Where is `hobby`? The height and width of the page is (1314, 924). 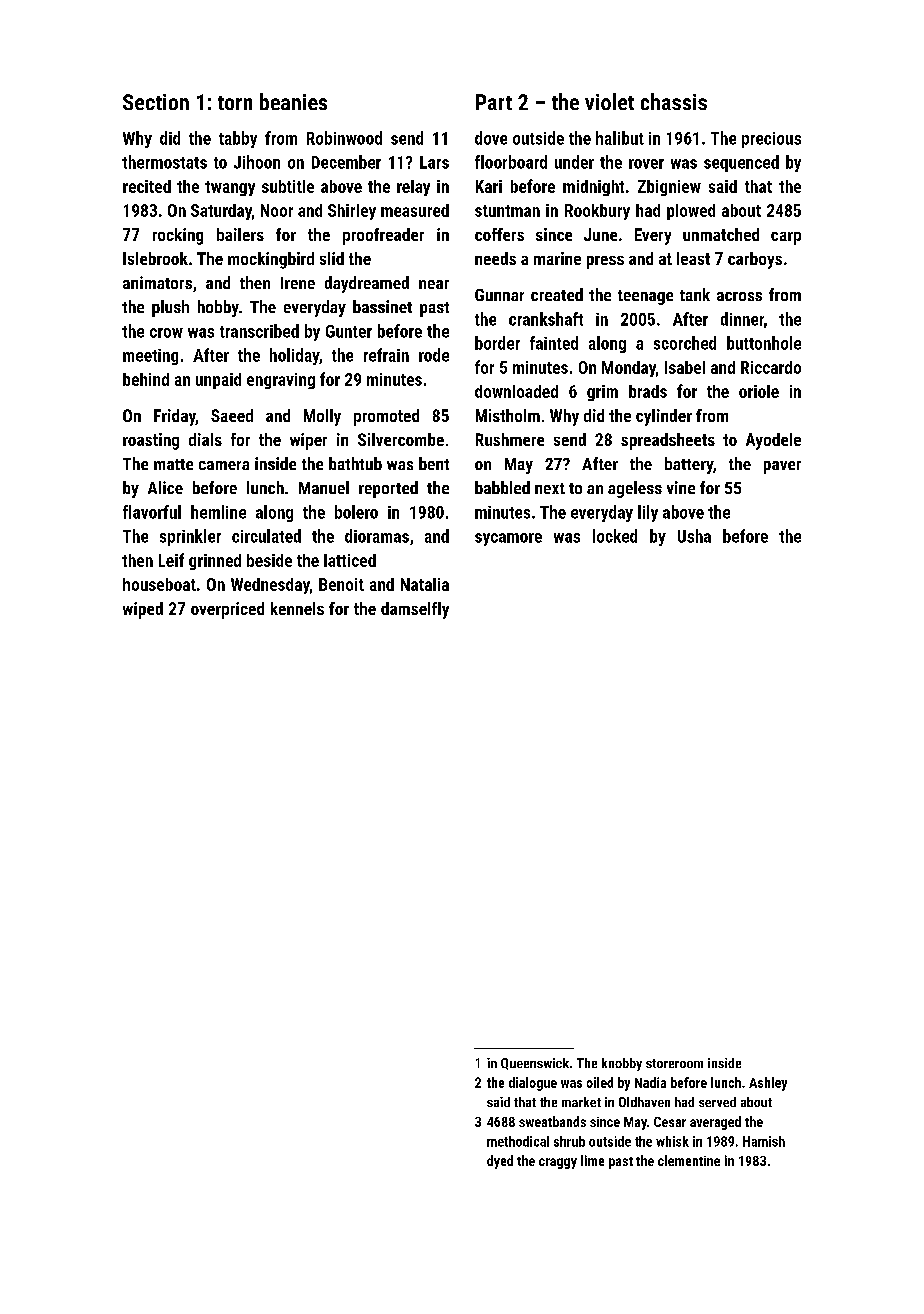 hobby is located at coordinates (218, 308).
